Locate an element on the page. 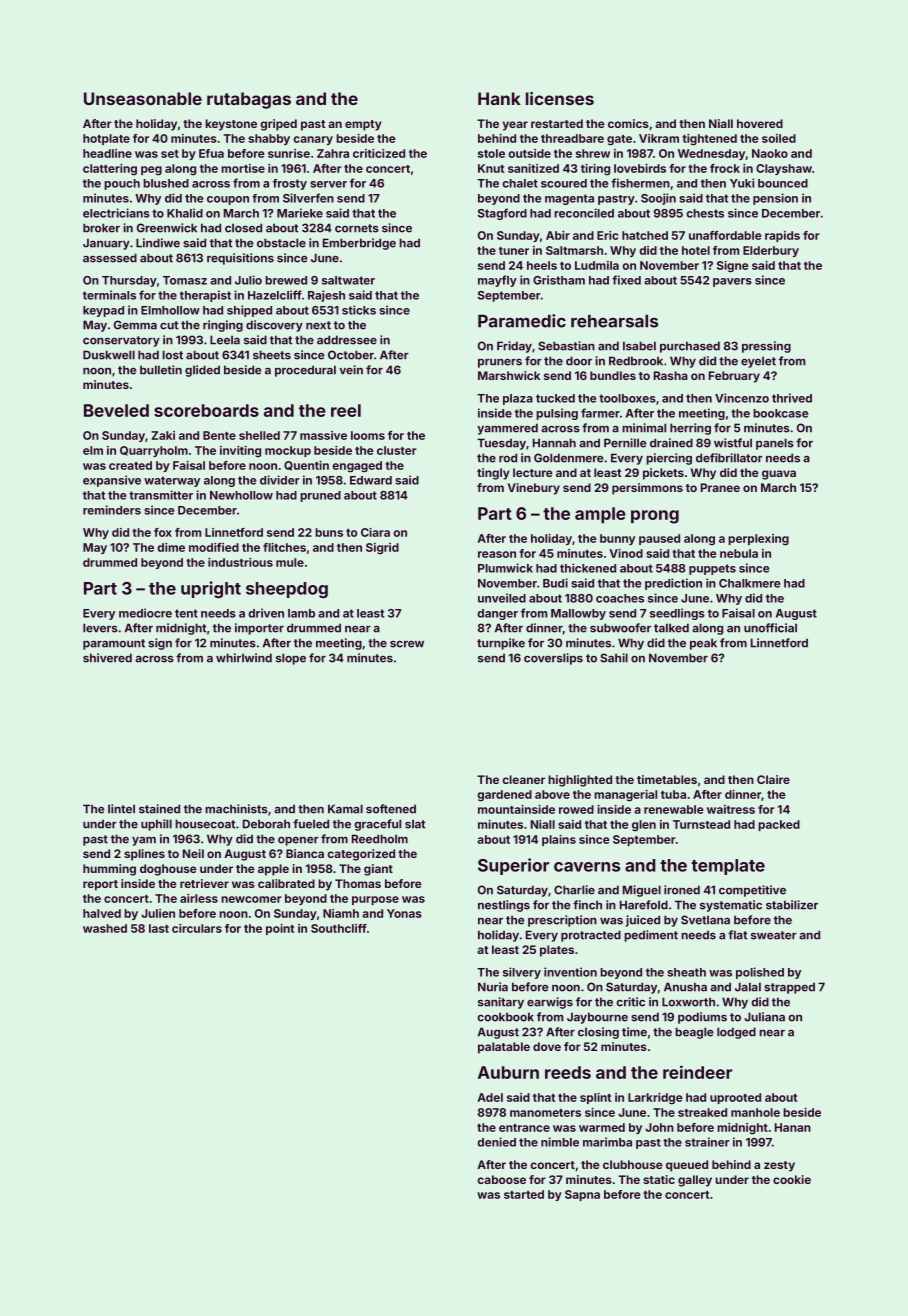 The image size is (908, 1316). mediocre is located at coordinates (145, 613).
